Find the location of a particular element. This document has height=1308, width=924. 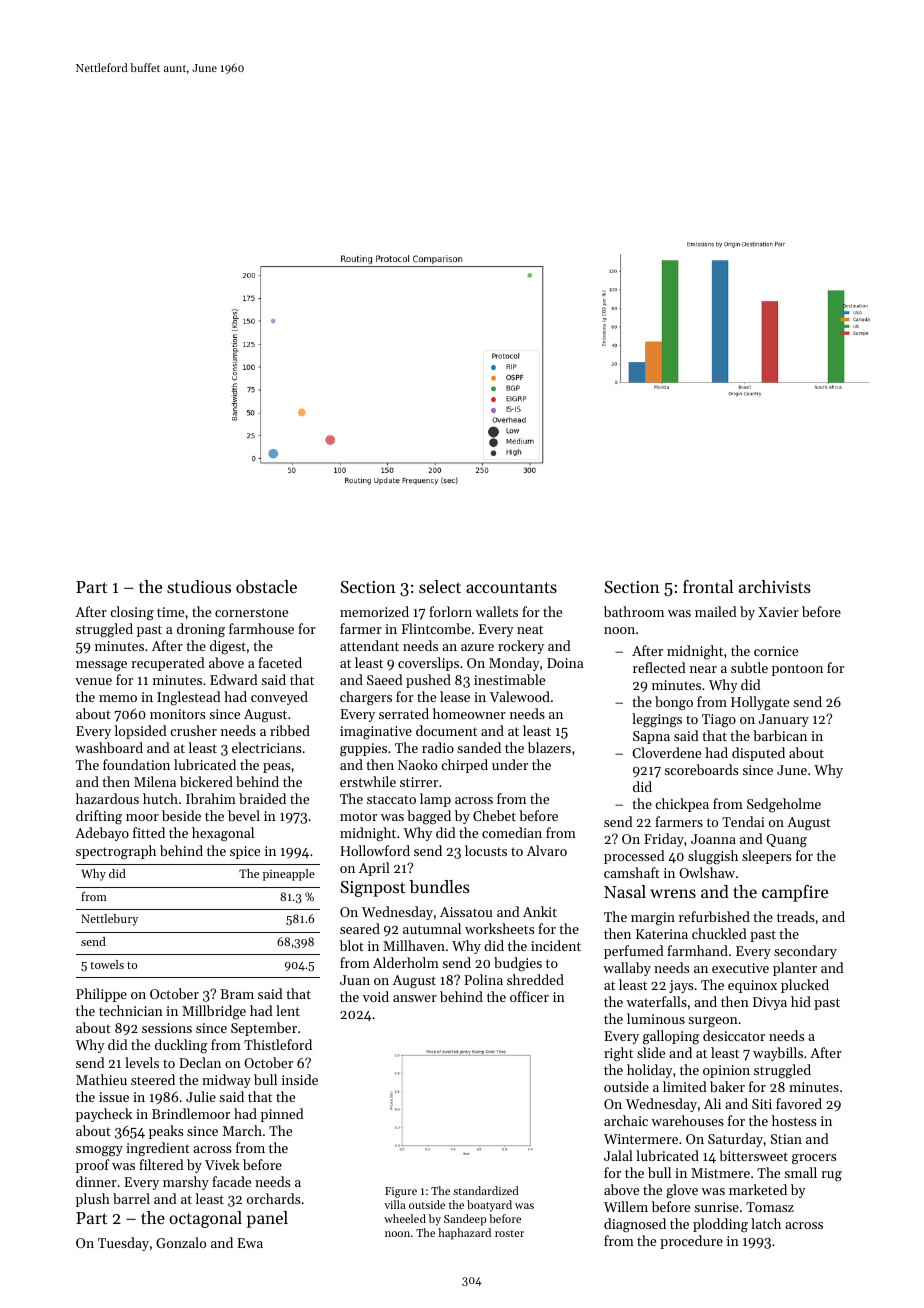

Mistmere is located at coordinates (720, 1173).
